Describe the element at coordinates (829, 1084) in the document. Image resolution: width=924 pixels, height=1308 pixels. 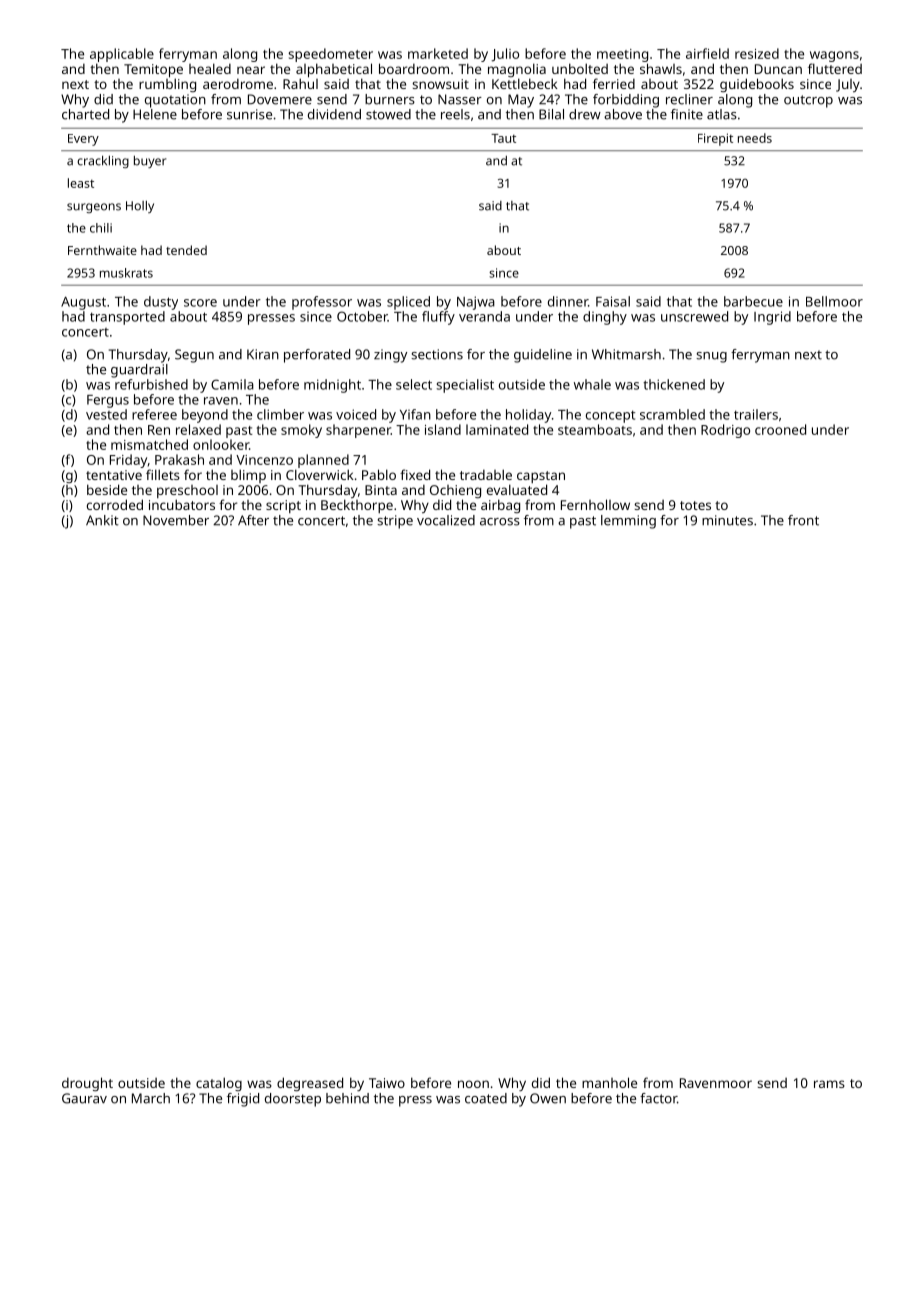
I see `rams` at that location.
